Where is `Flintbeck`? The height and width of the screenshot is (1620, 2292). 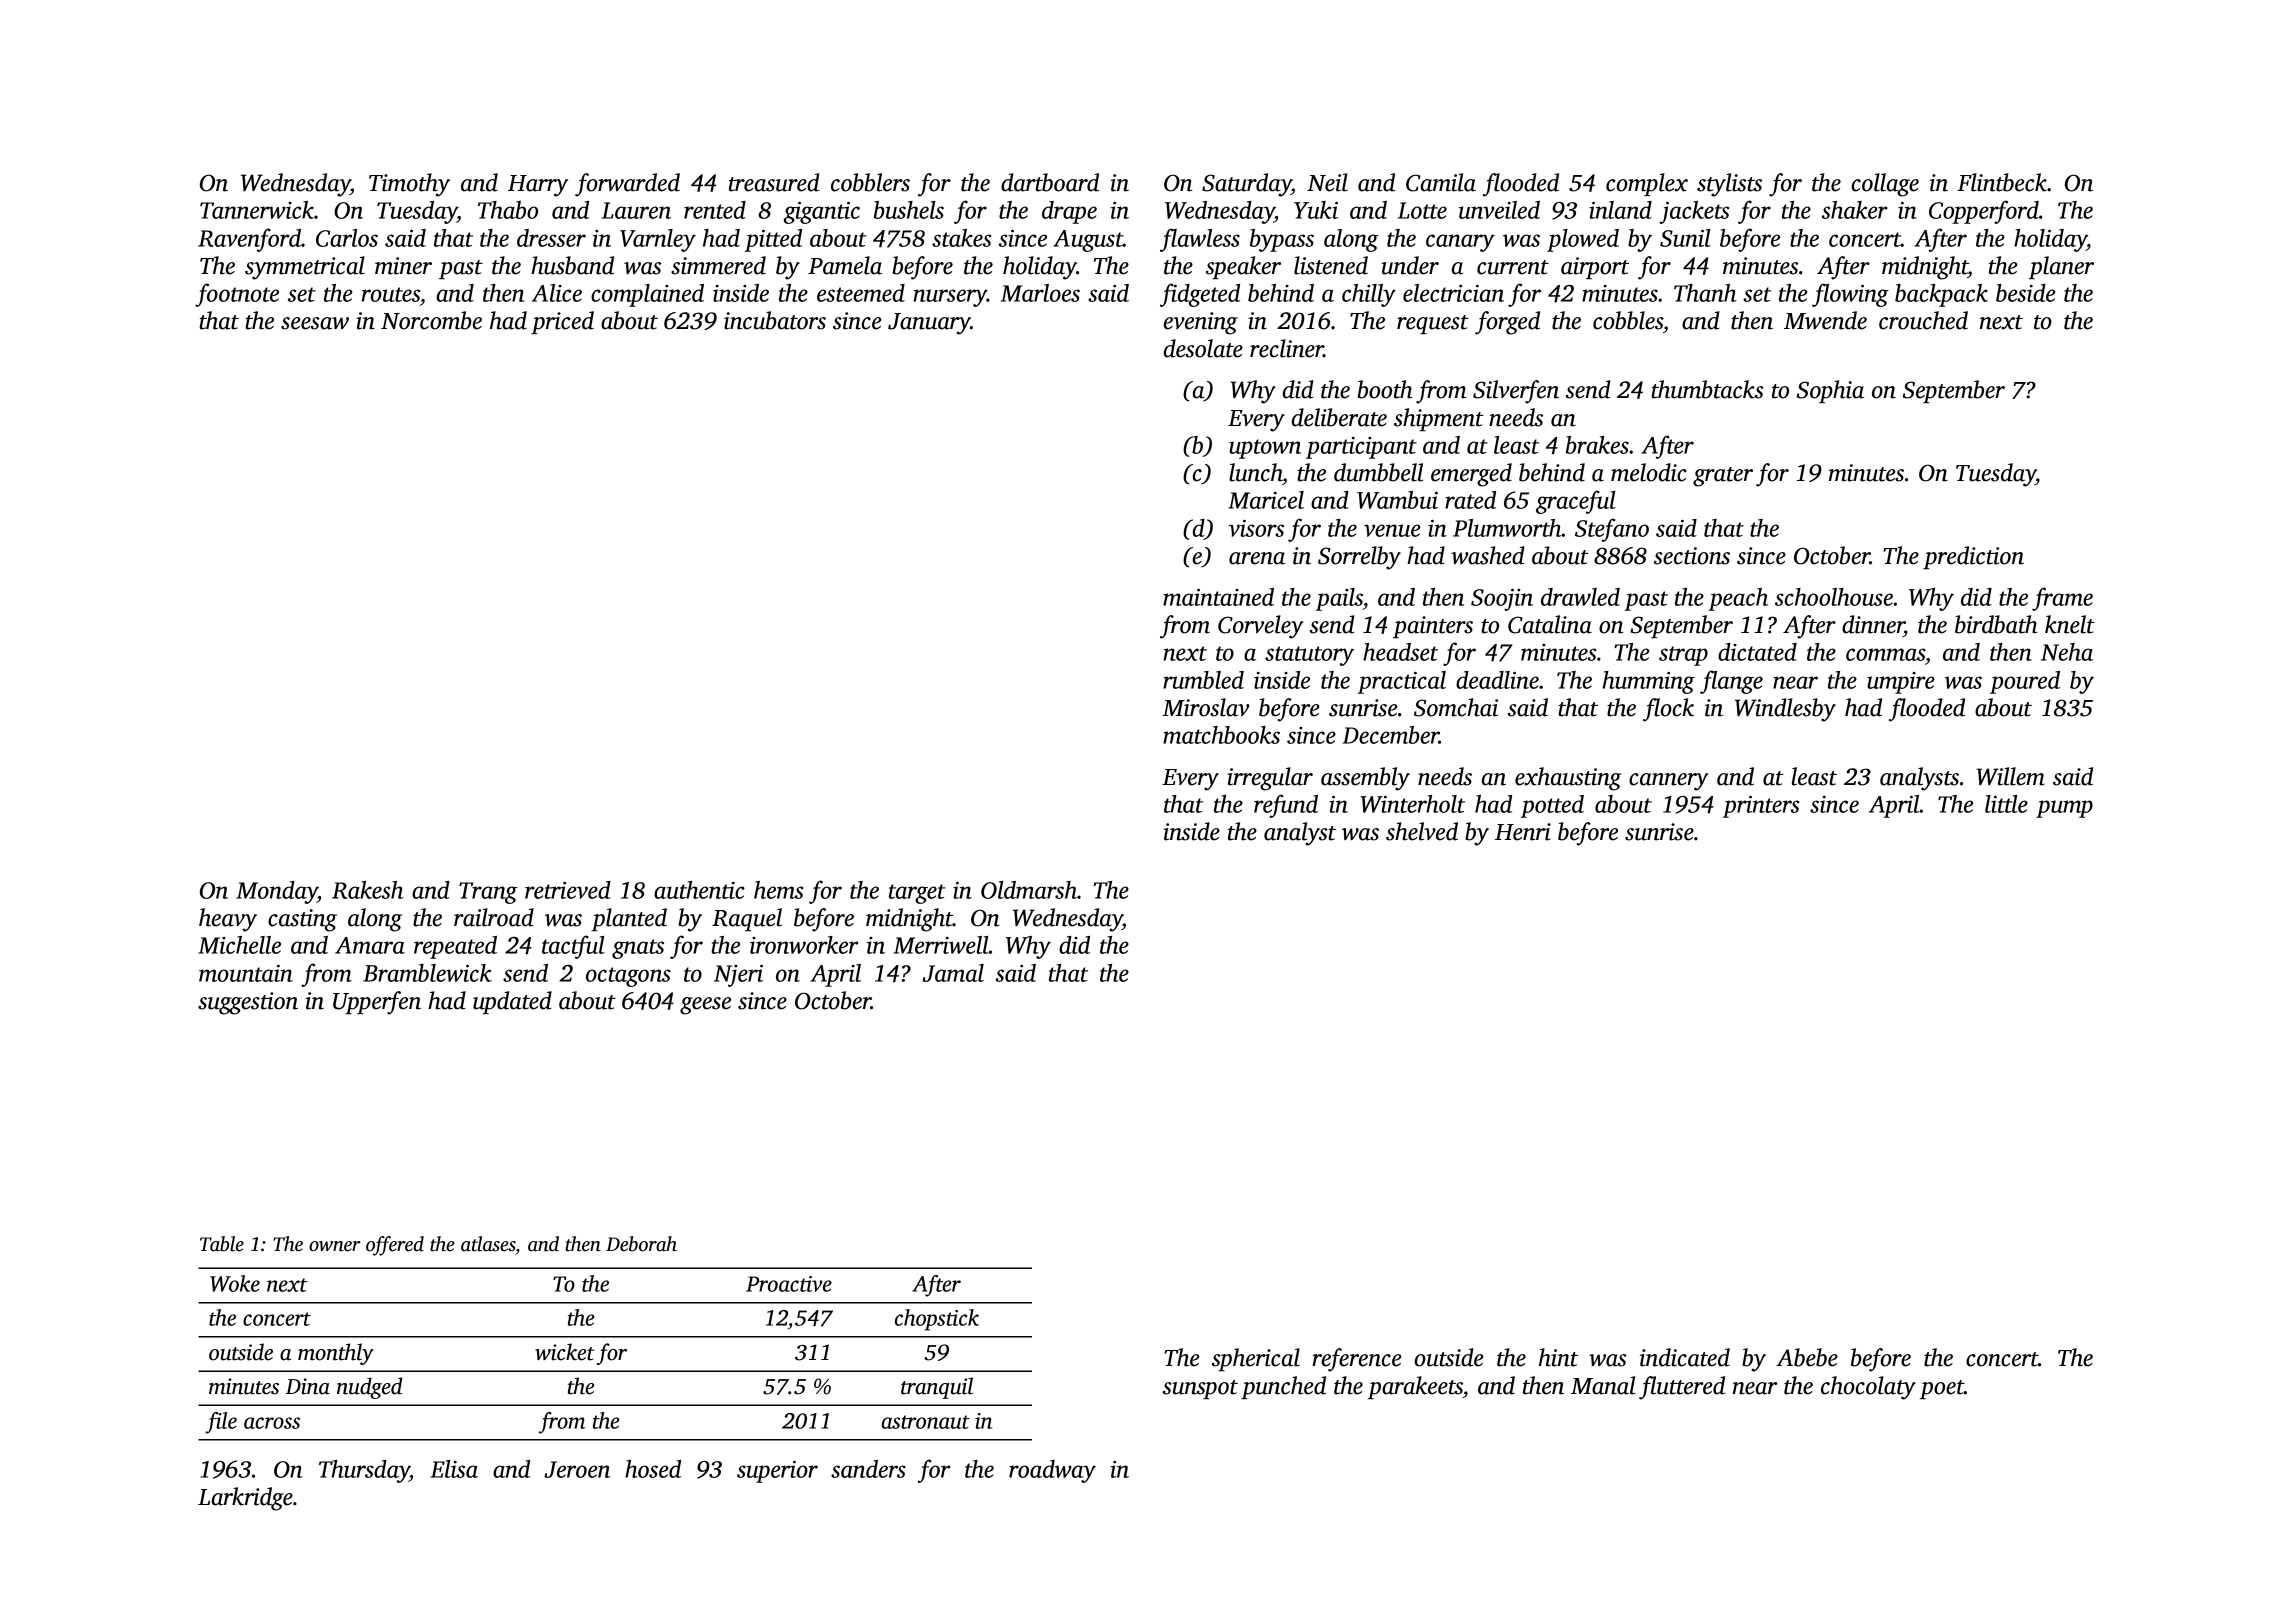
Flintbeck is located at coordinates (2002, 182).
